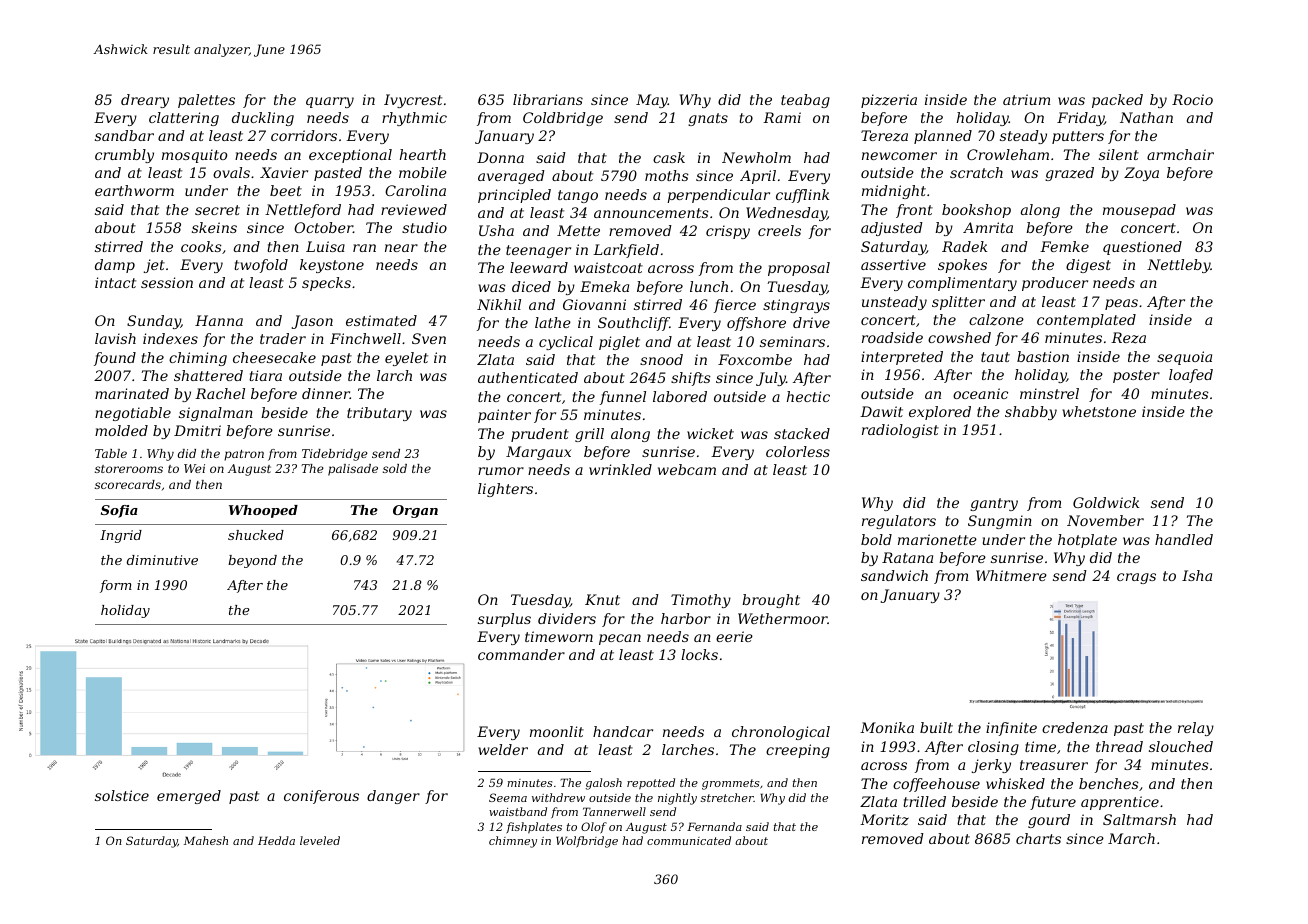  What do you see at coordinates (335, 455) in the screenshot?
I see `Tidebridge` at bounding box center [335, 455].
